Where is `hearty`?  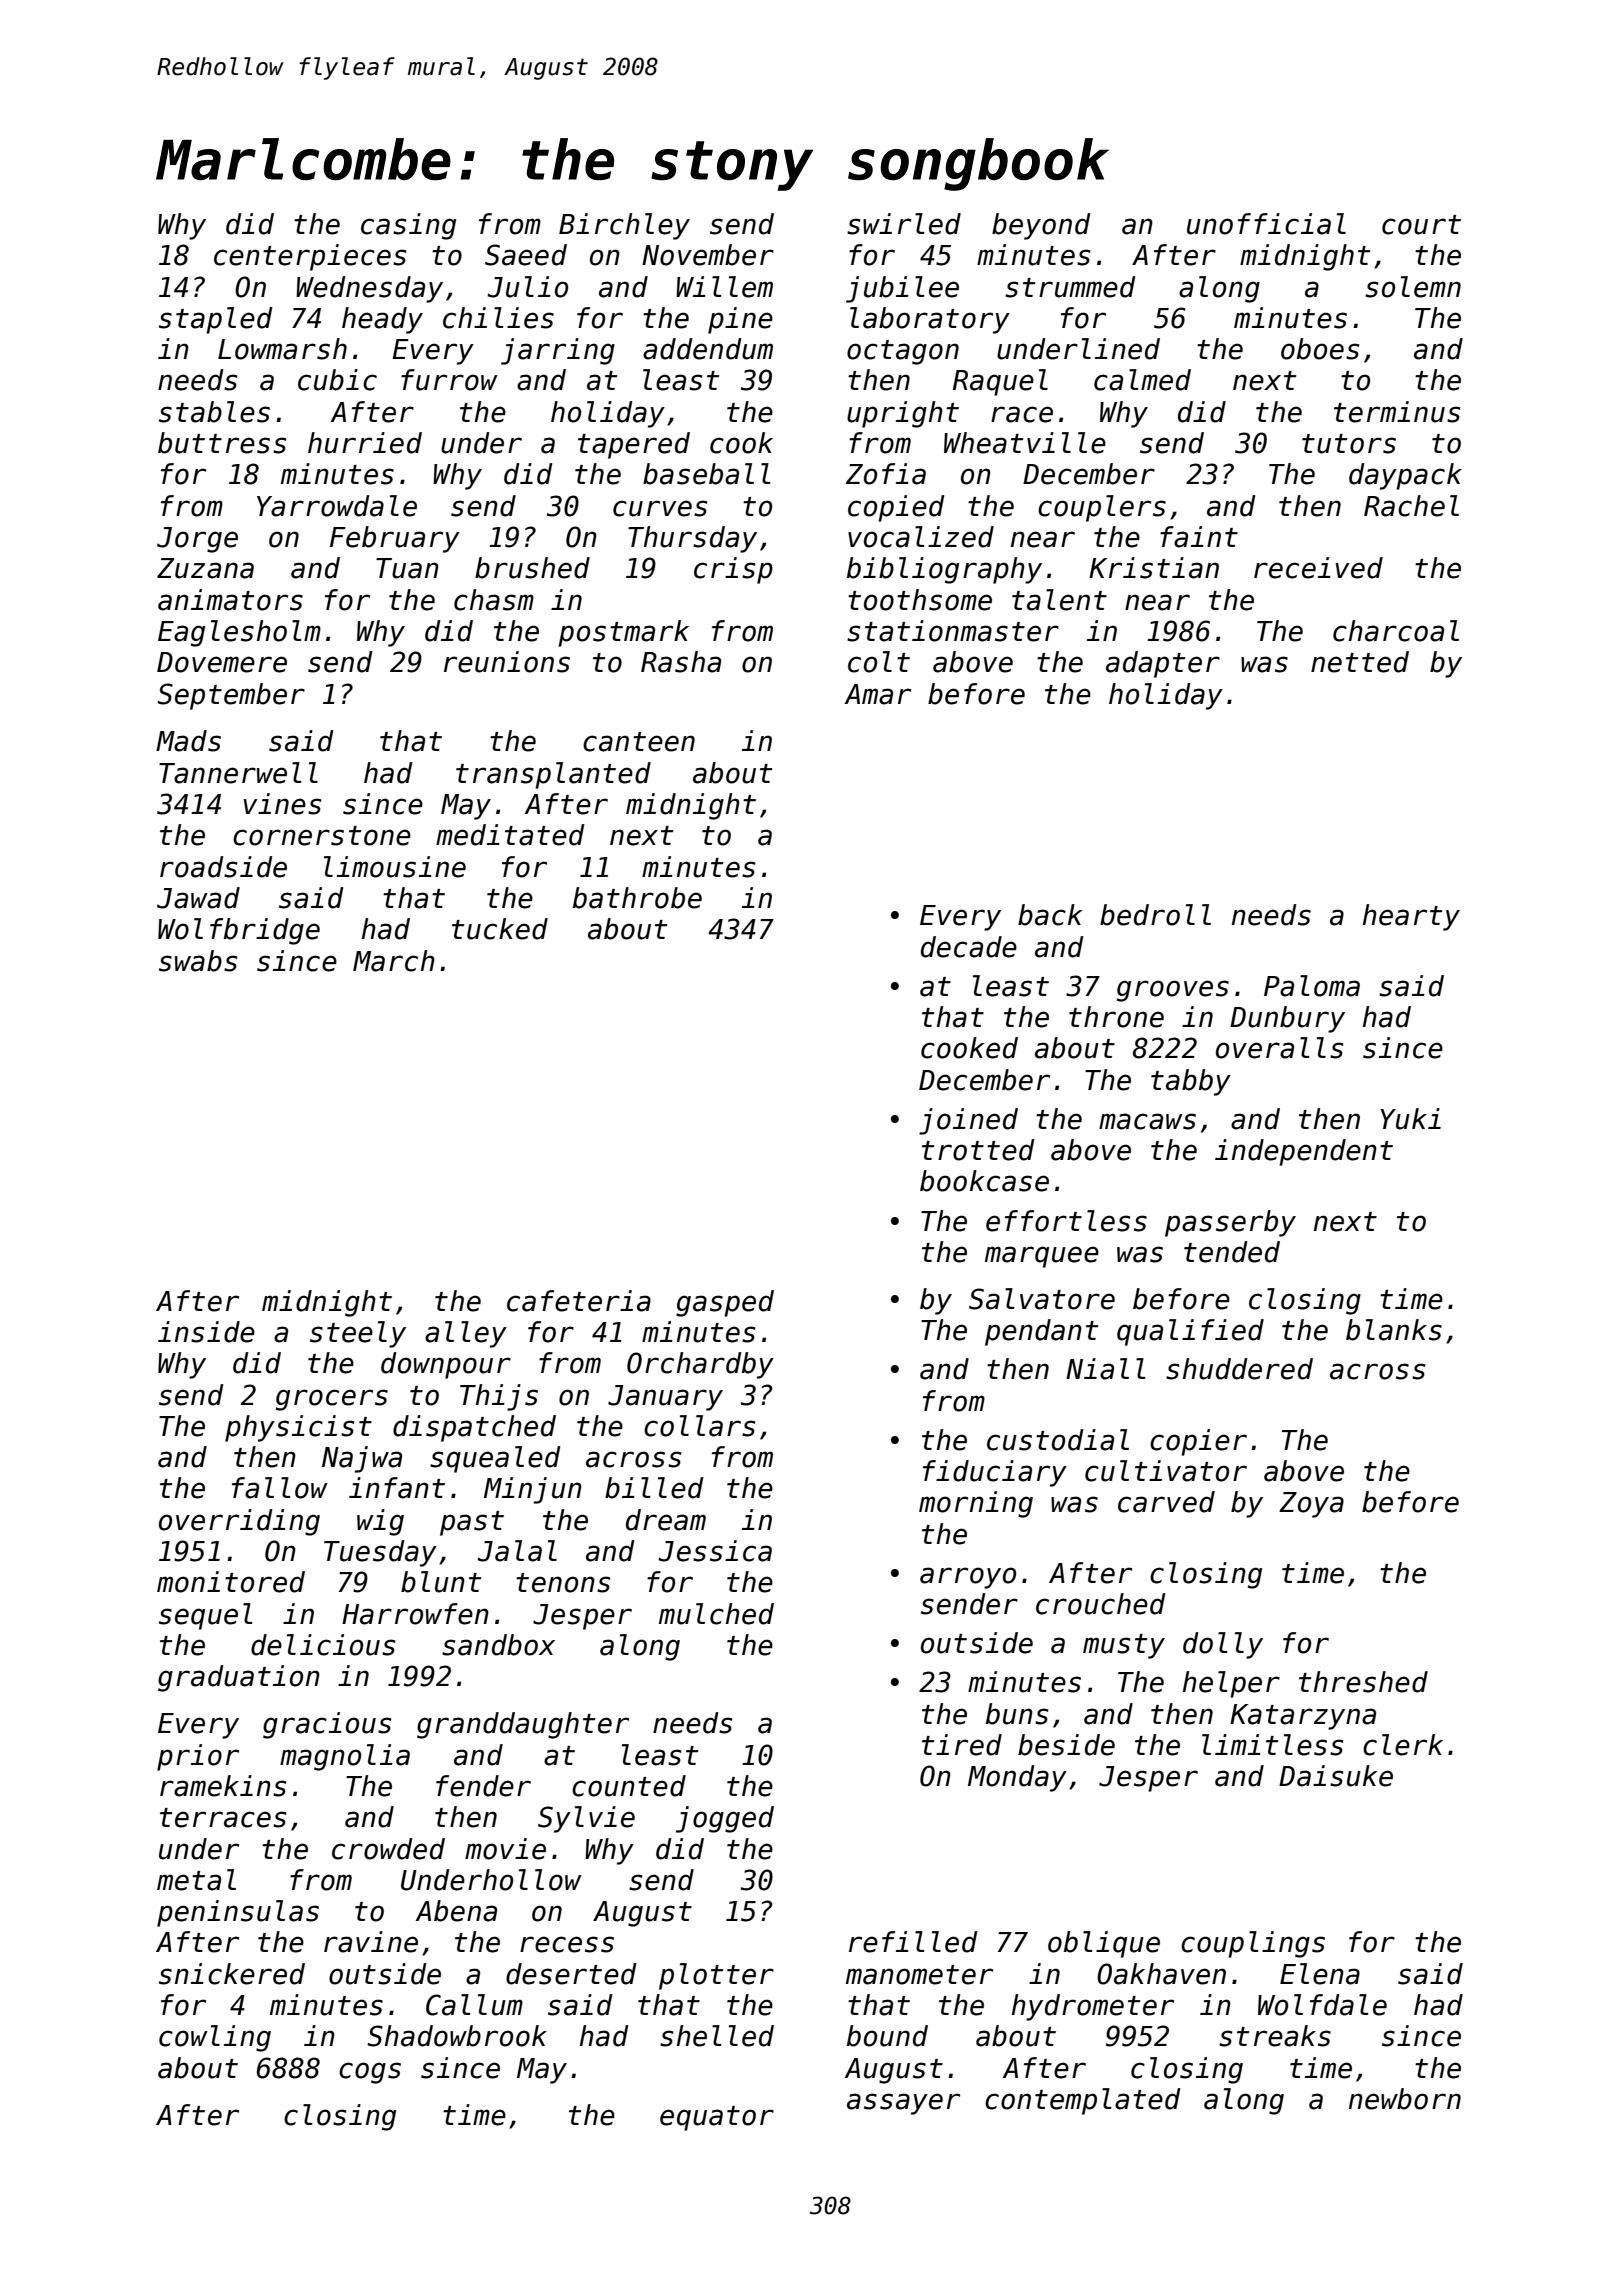 hearty is located at coordinates (1411, 917).
